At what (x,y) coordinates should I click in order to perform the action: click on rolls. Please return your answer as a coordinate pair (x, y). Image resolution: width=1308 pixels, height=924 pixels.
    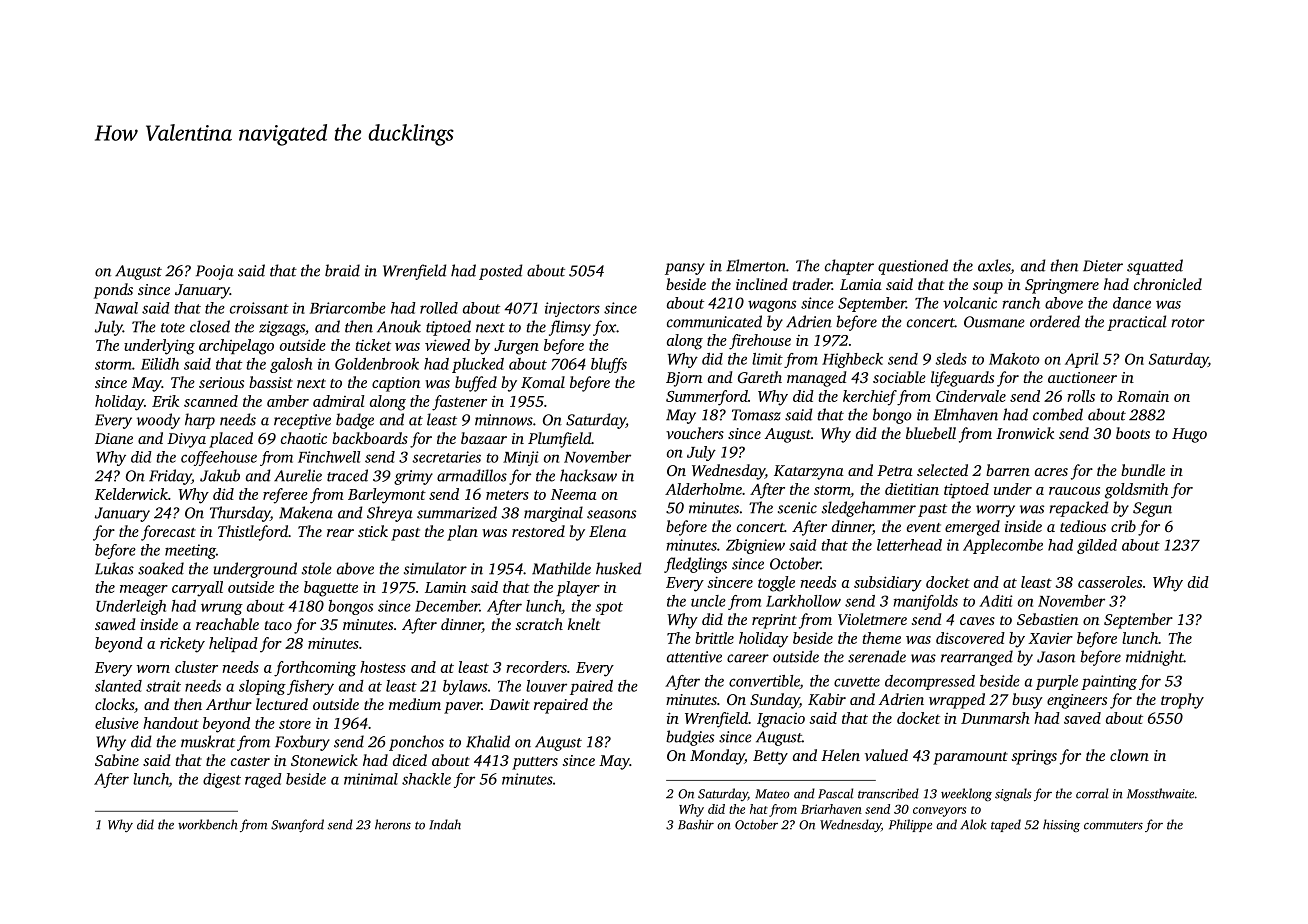
    Looking at the image, I should click on (1081, 396).
